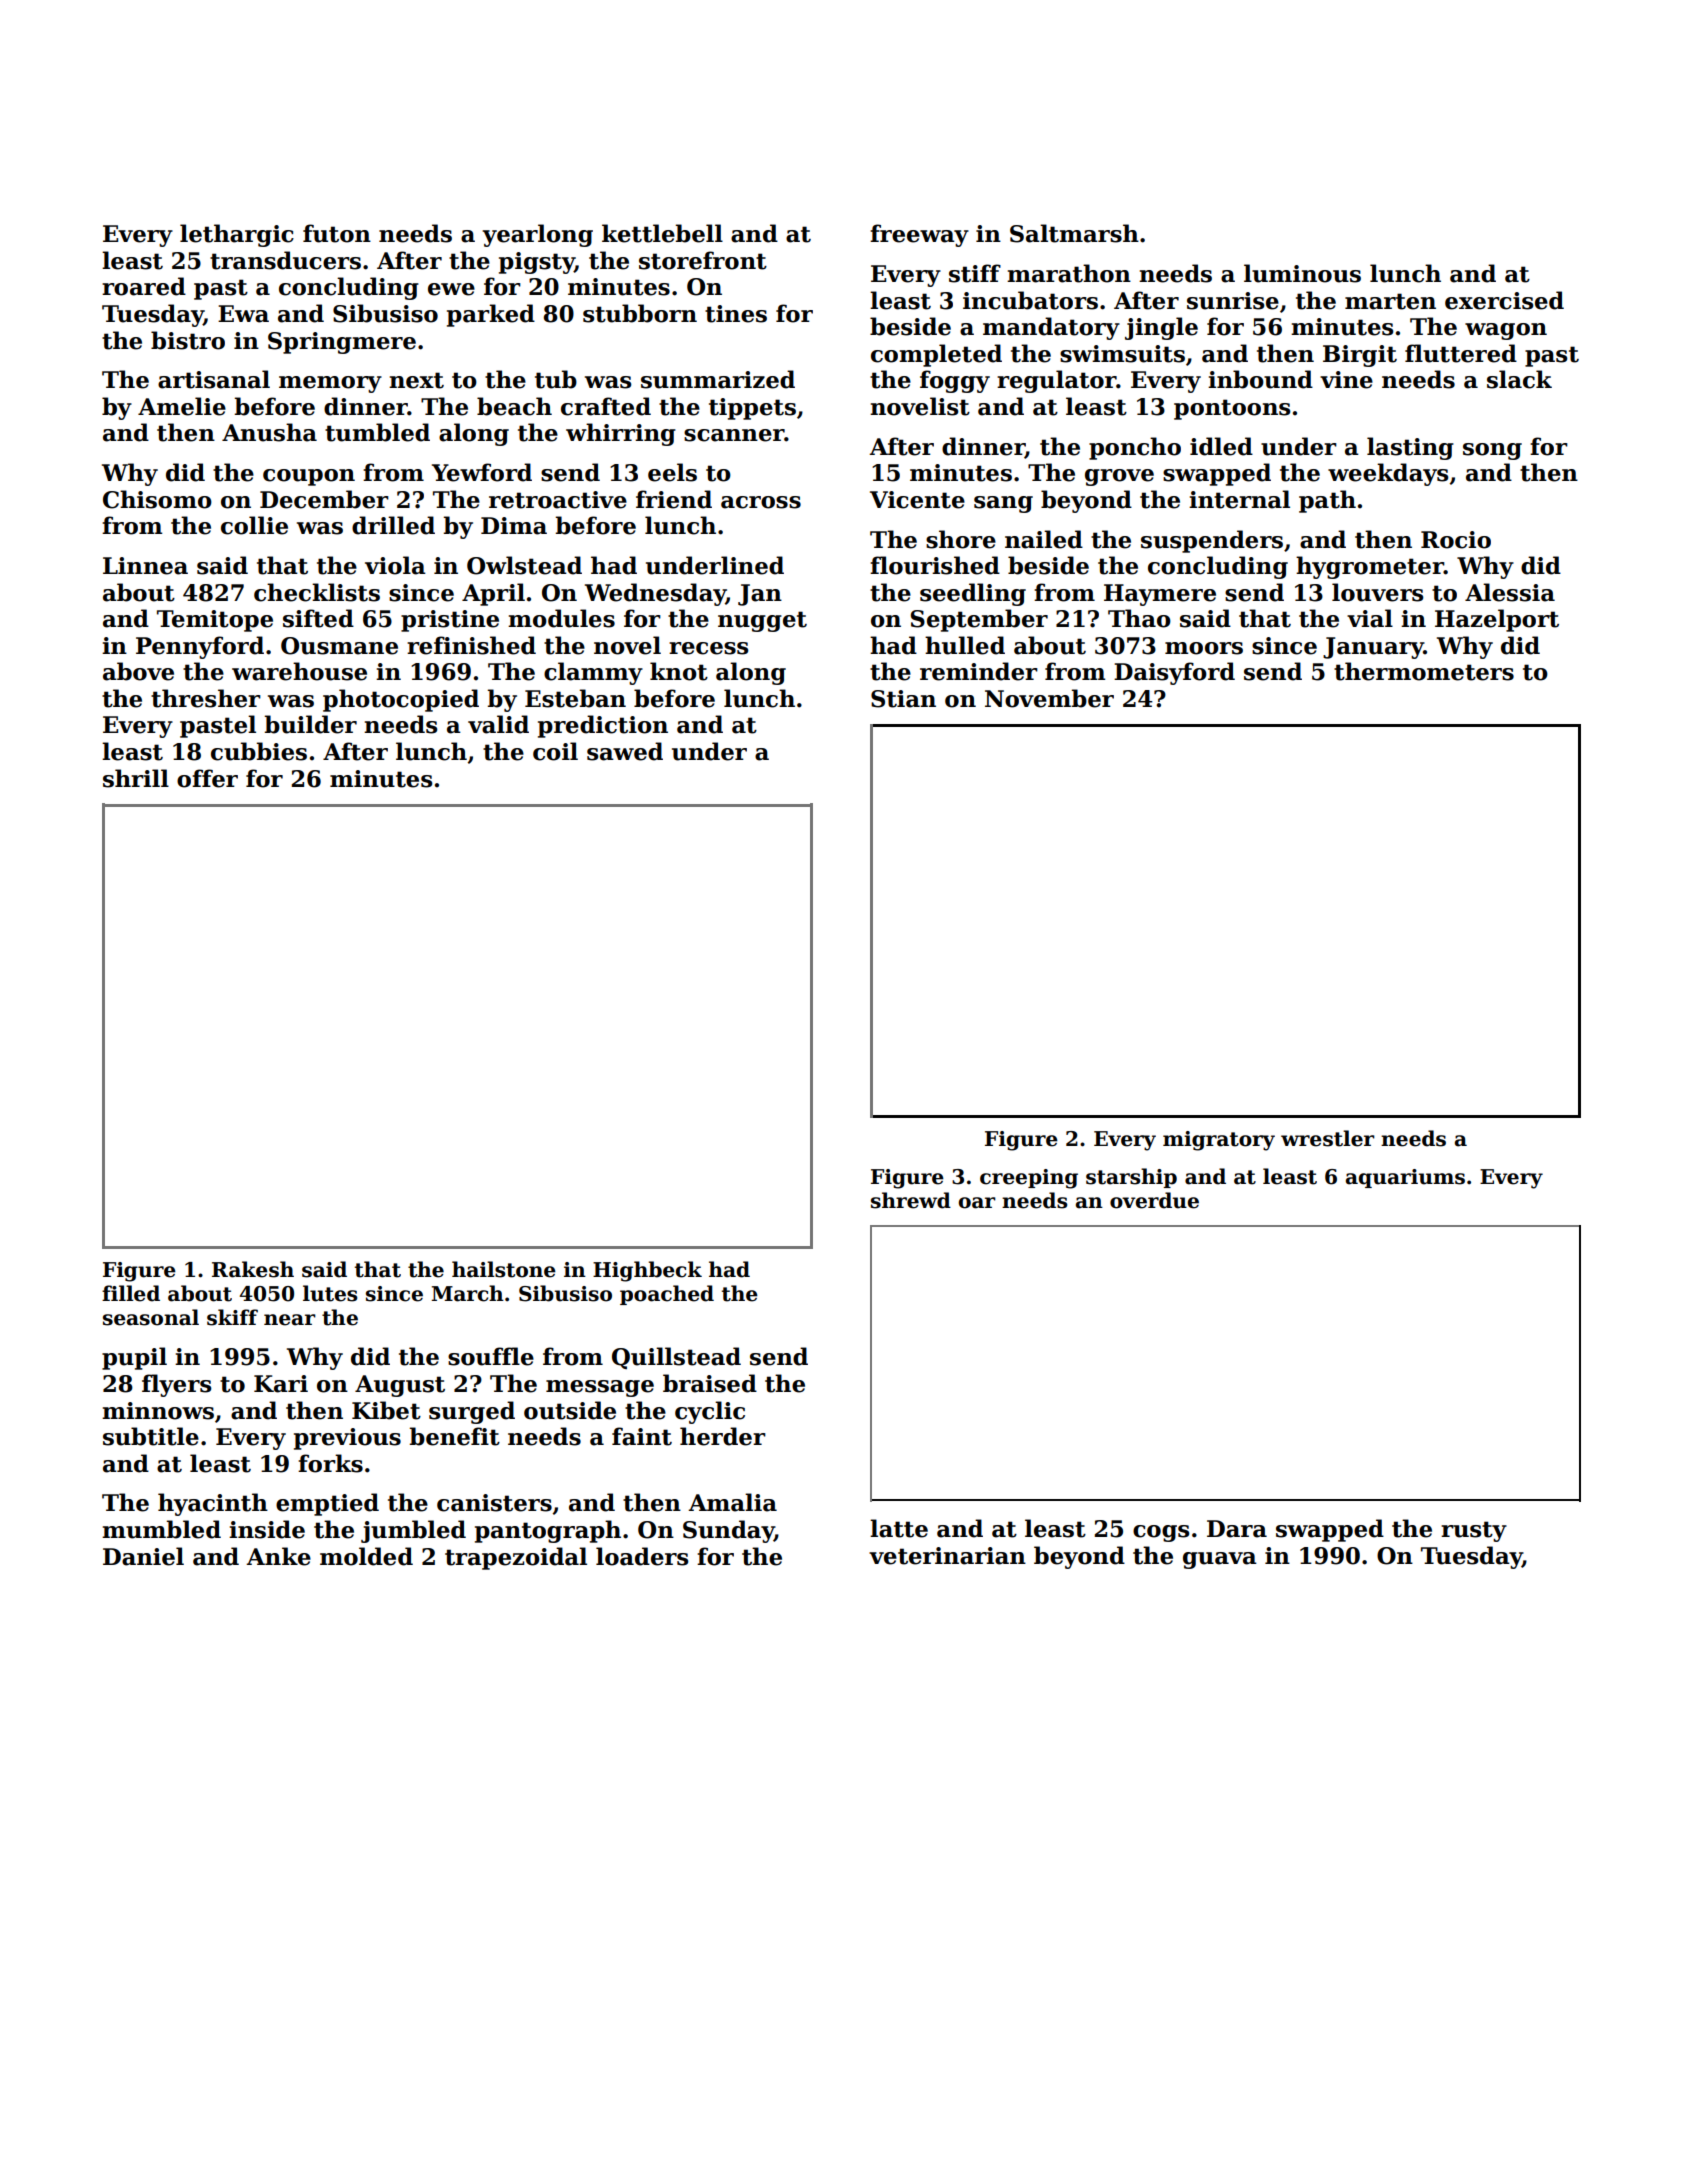 This screenshot has height=2178, width=1683. Describe the element at coordinates (1051, 328) in the screenshot. I see `mandatory` at that location.
